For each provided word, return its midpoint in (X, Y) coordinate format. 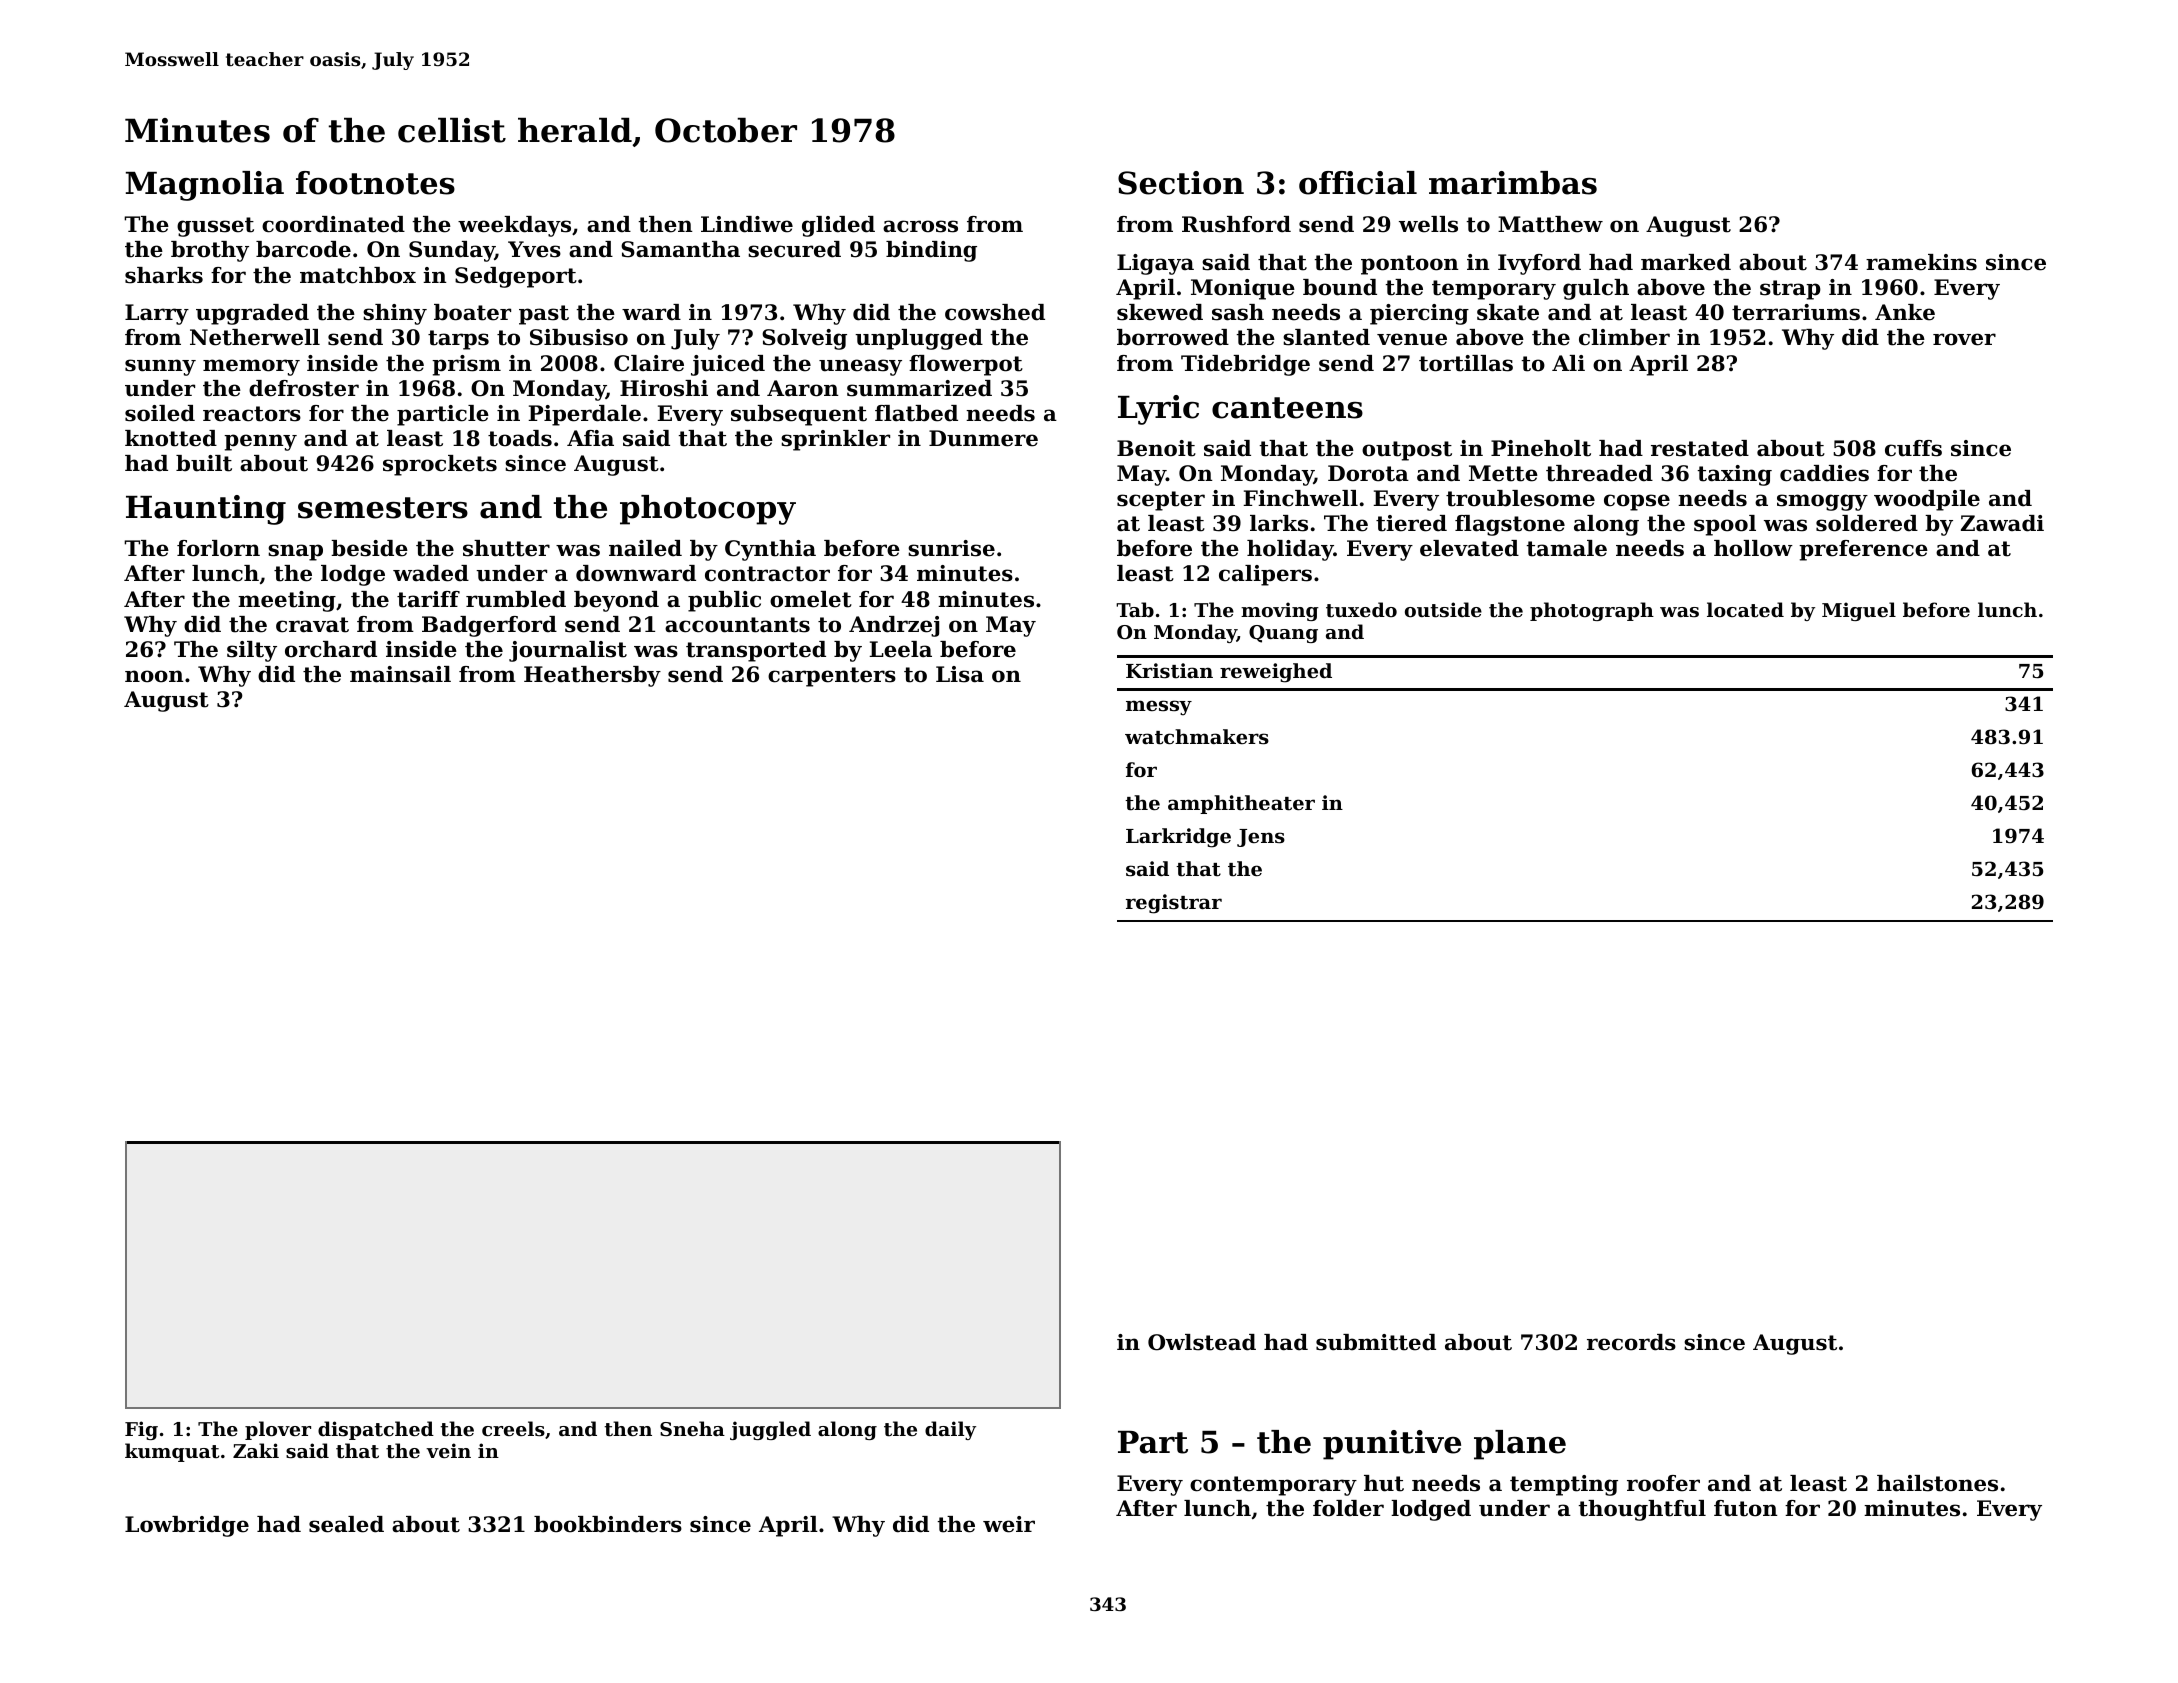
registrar (1174, 904)
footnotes (375, 183)
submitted (1376, 1342)
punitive (1392, 1445)
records (1631, 1342)
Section (1181, 183)
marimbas (1513, 183)
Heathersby (592, 676)
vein (448, 1450)
